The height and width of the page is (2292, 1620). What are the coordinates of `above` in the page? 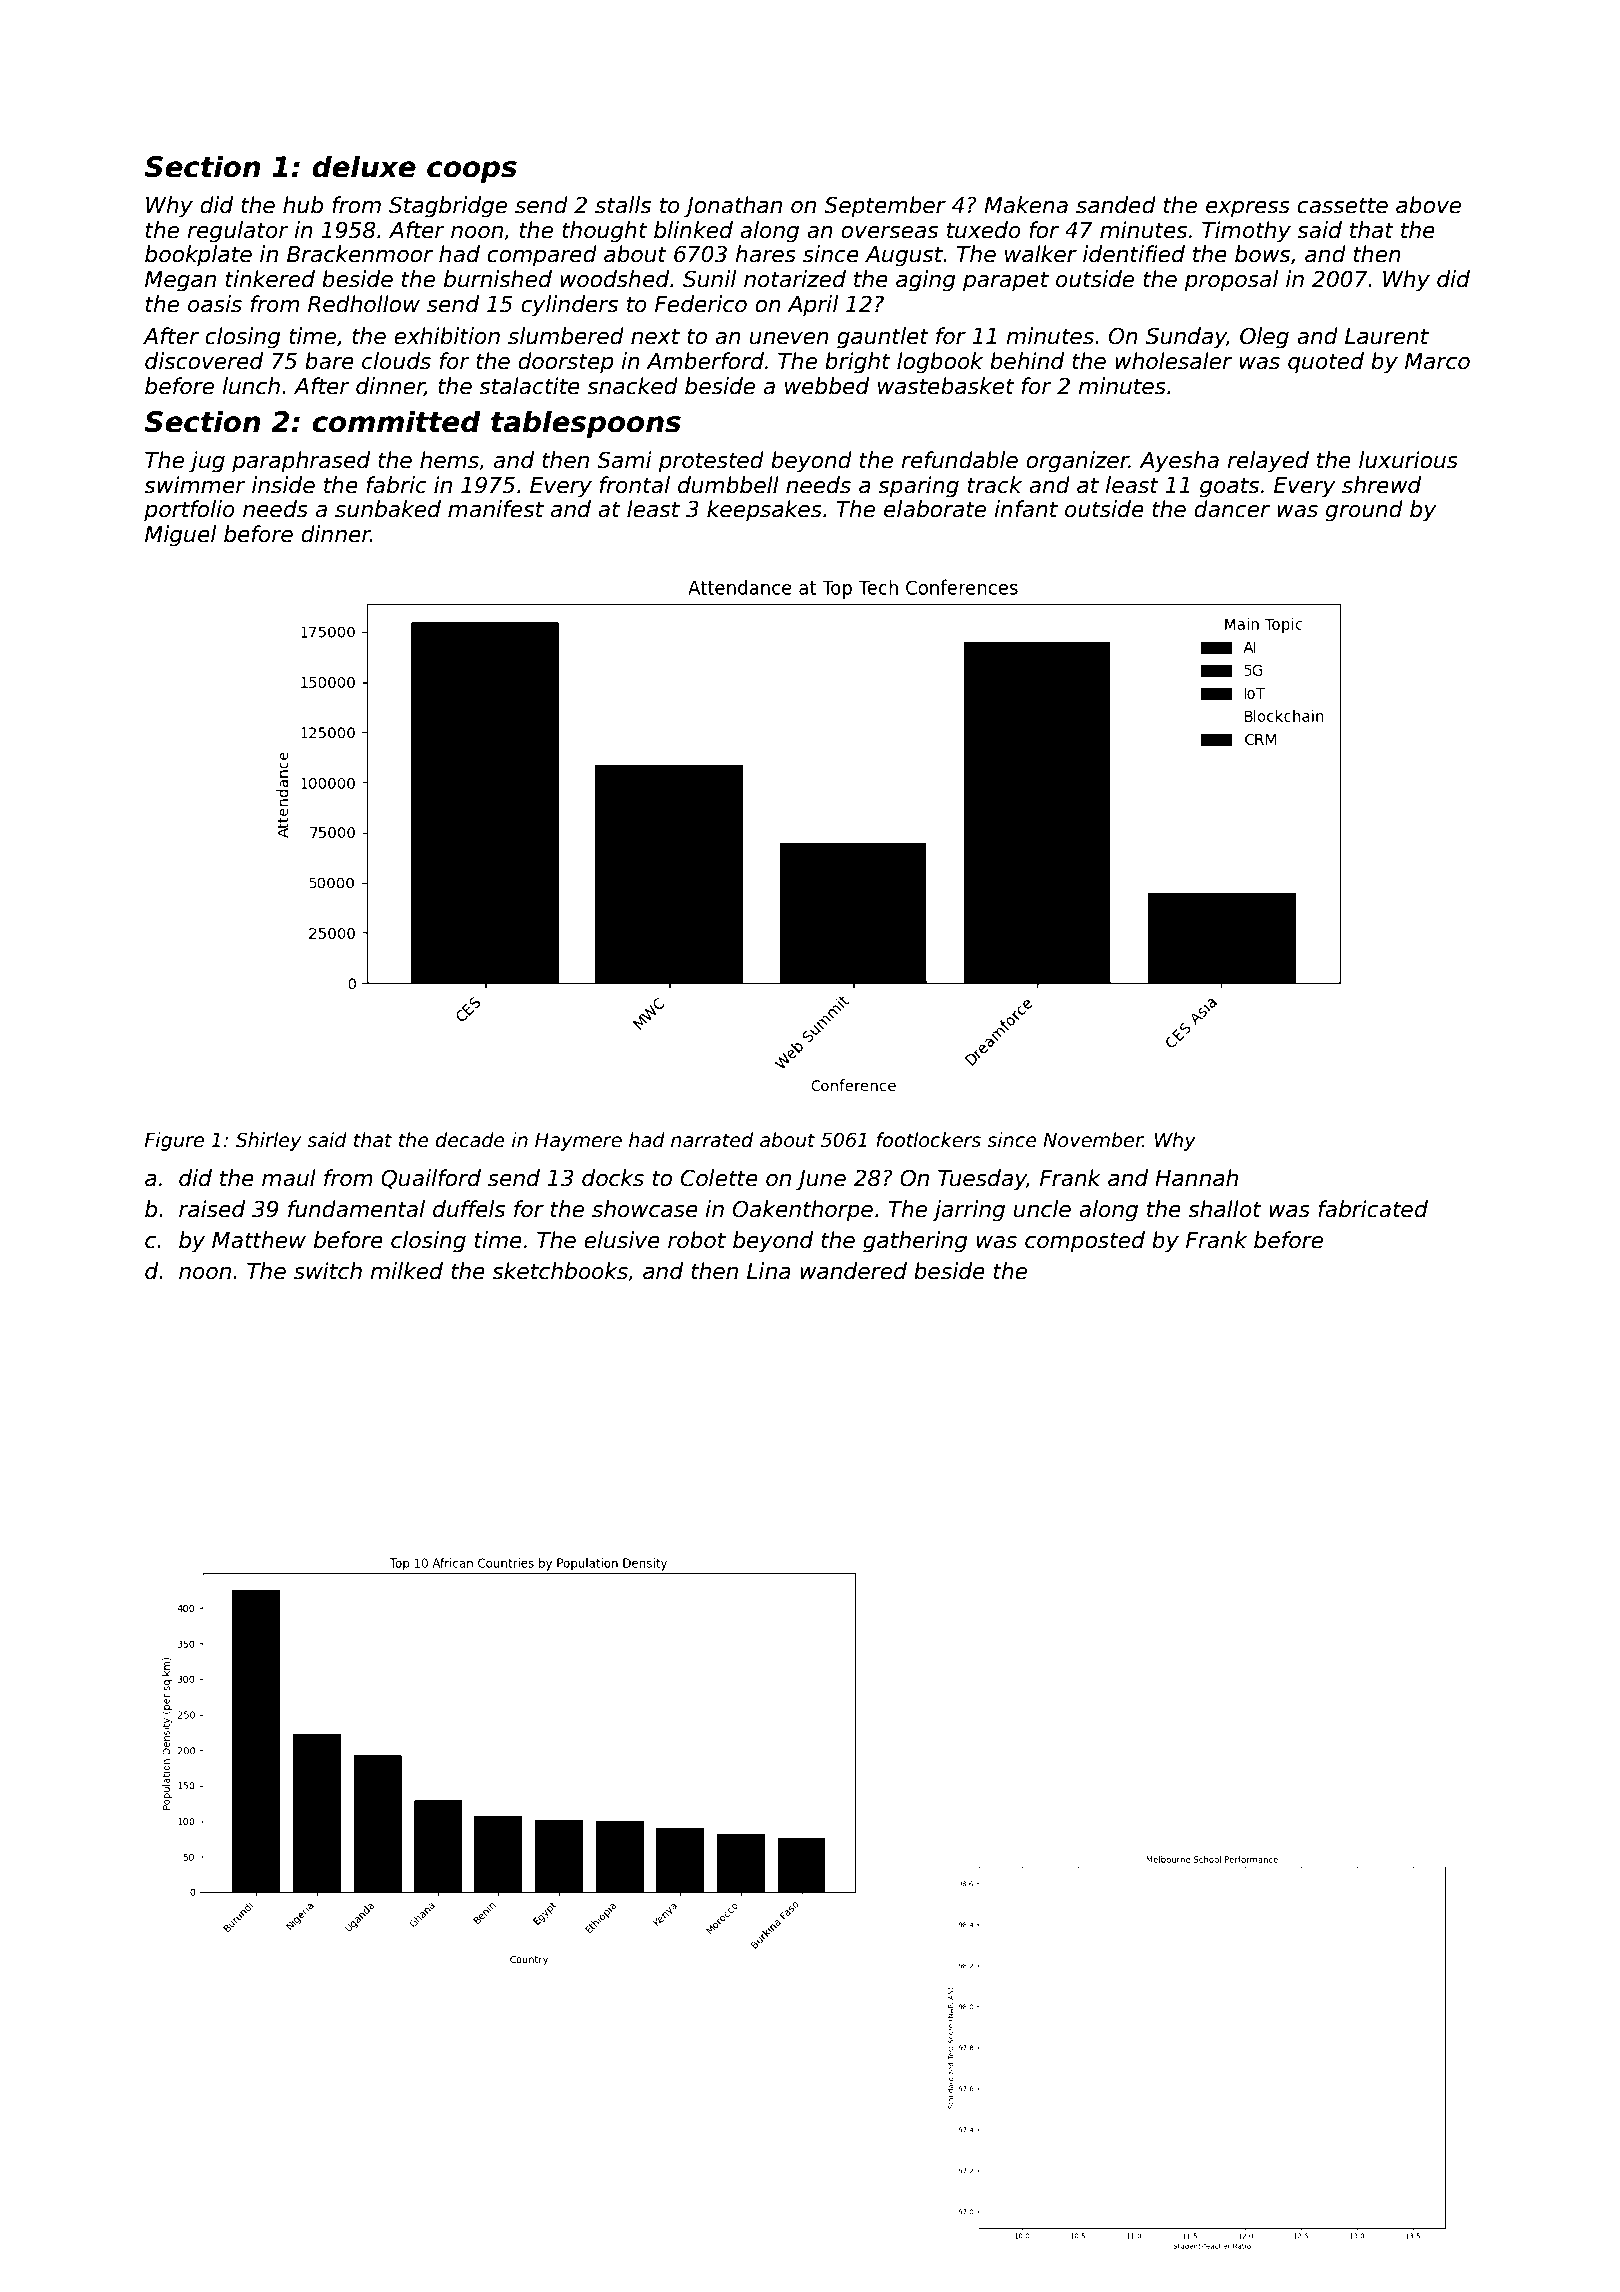 It's located at (1428, 205).
